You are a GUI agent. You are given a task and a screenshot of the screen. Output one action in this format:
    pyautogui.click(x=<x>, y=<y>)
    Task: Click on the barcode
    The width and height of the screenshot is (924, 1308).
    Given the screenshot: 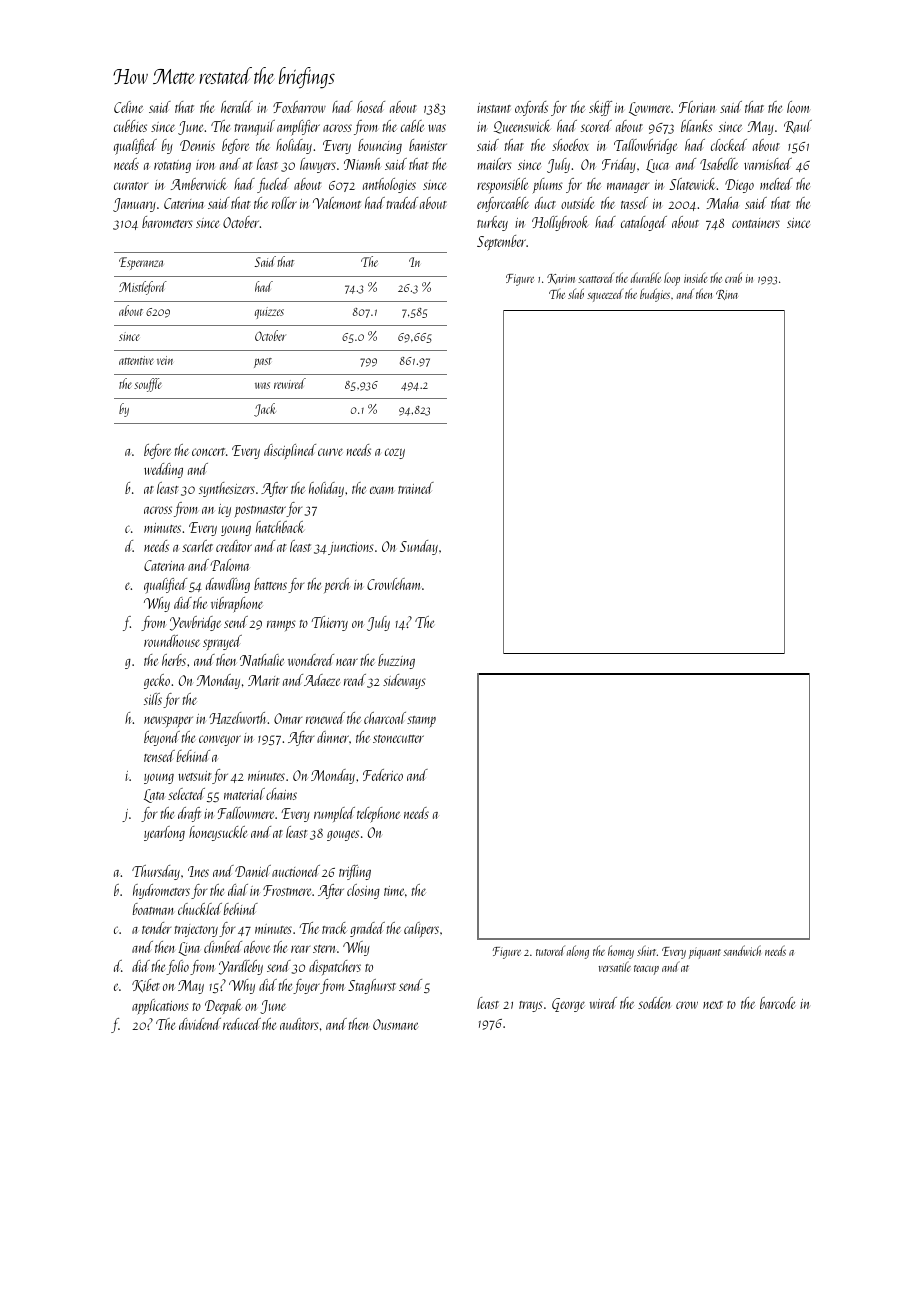 What is the action you would take?
    pyautogui.click(x=777, y=1003)
